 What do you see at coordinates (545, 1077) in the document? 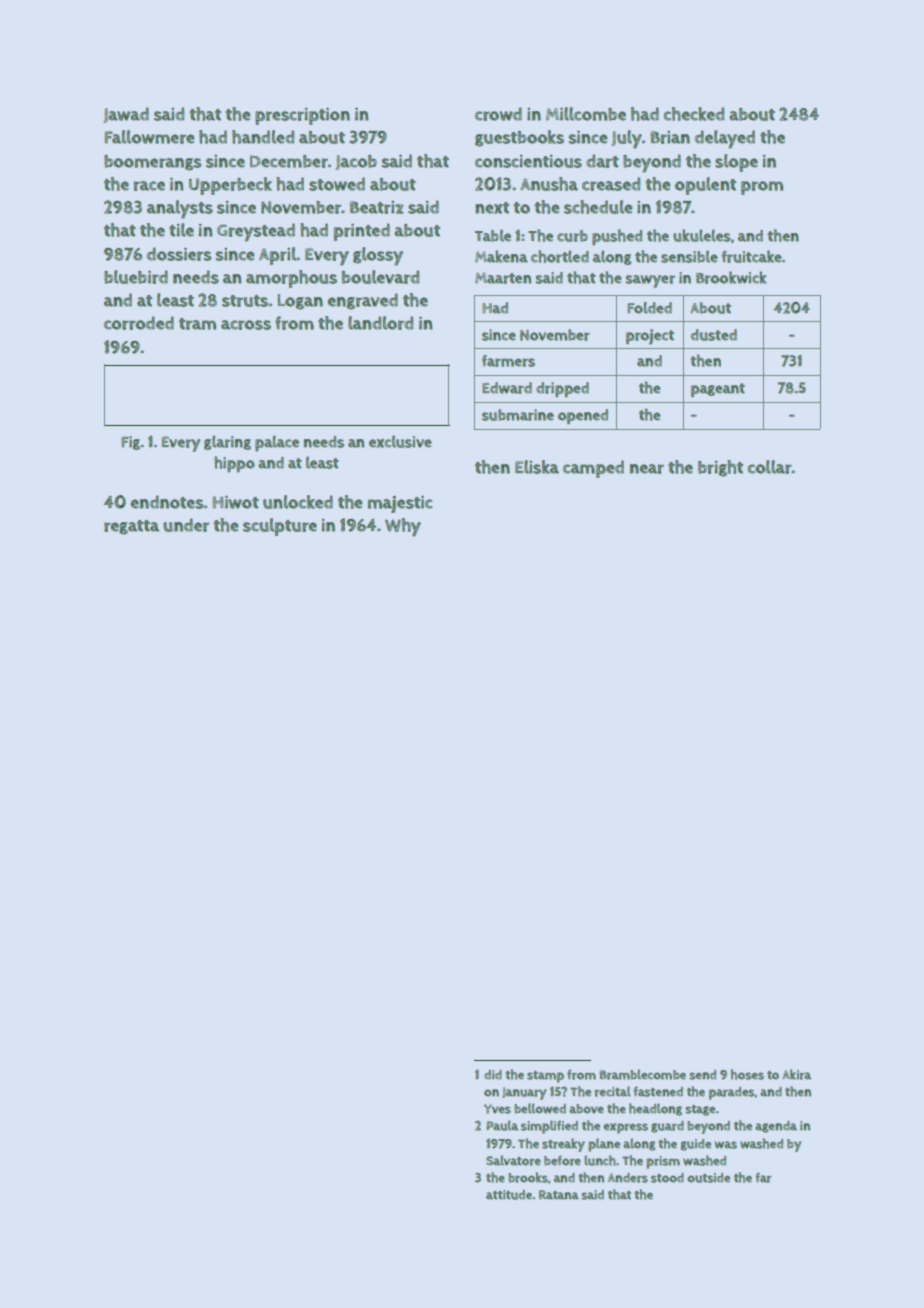
I see `stamp` at bounding box center [545, 1077].
